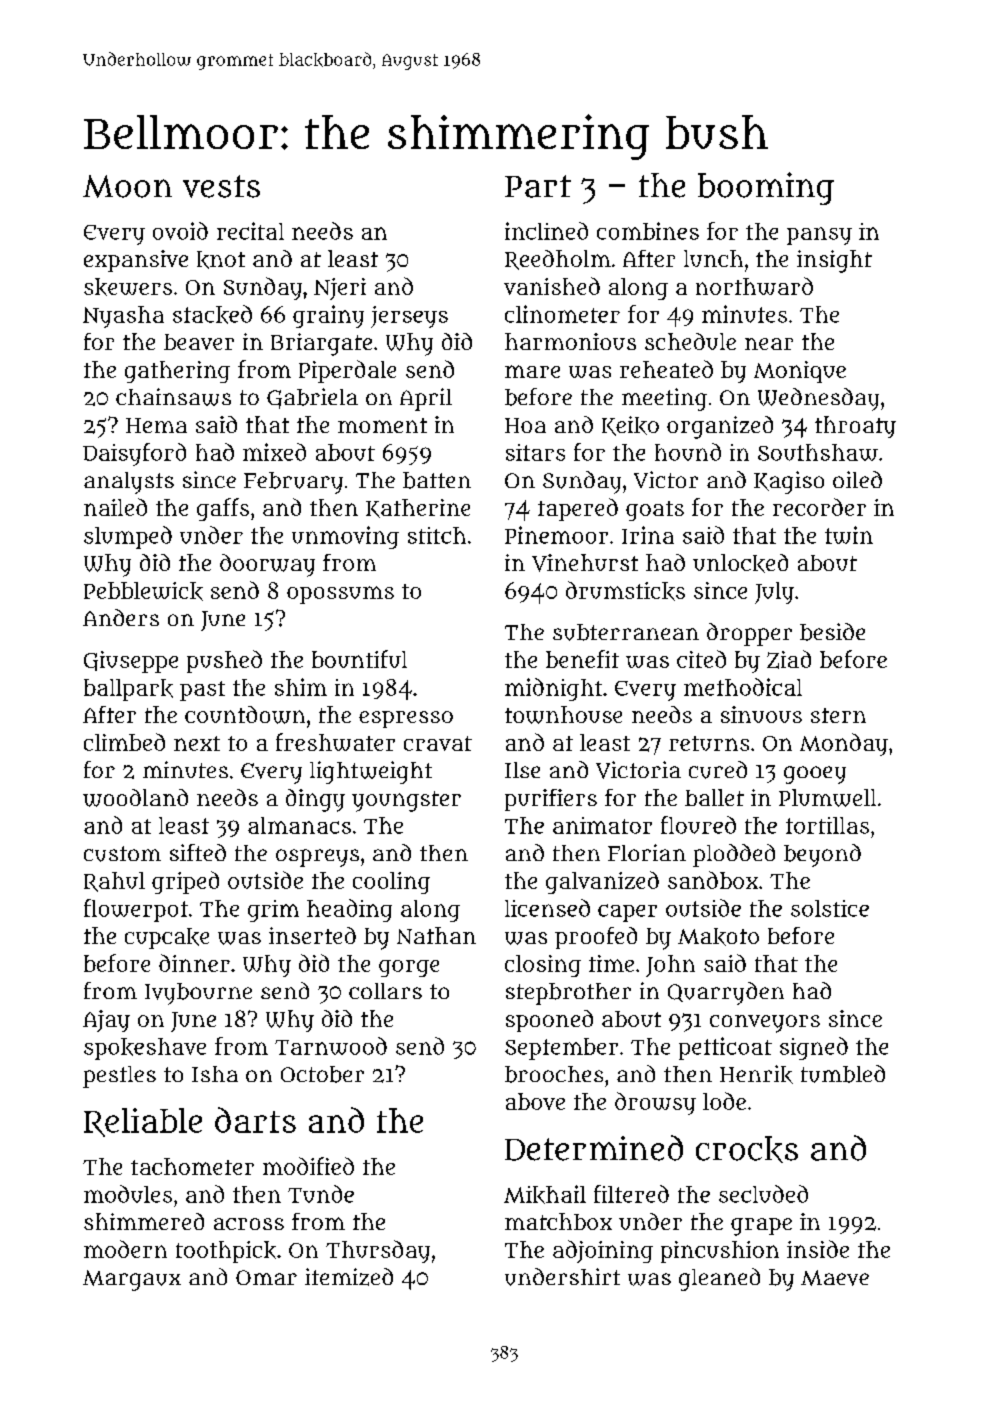  I want to click on February, so click(293, 483).
